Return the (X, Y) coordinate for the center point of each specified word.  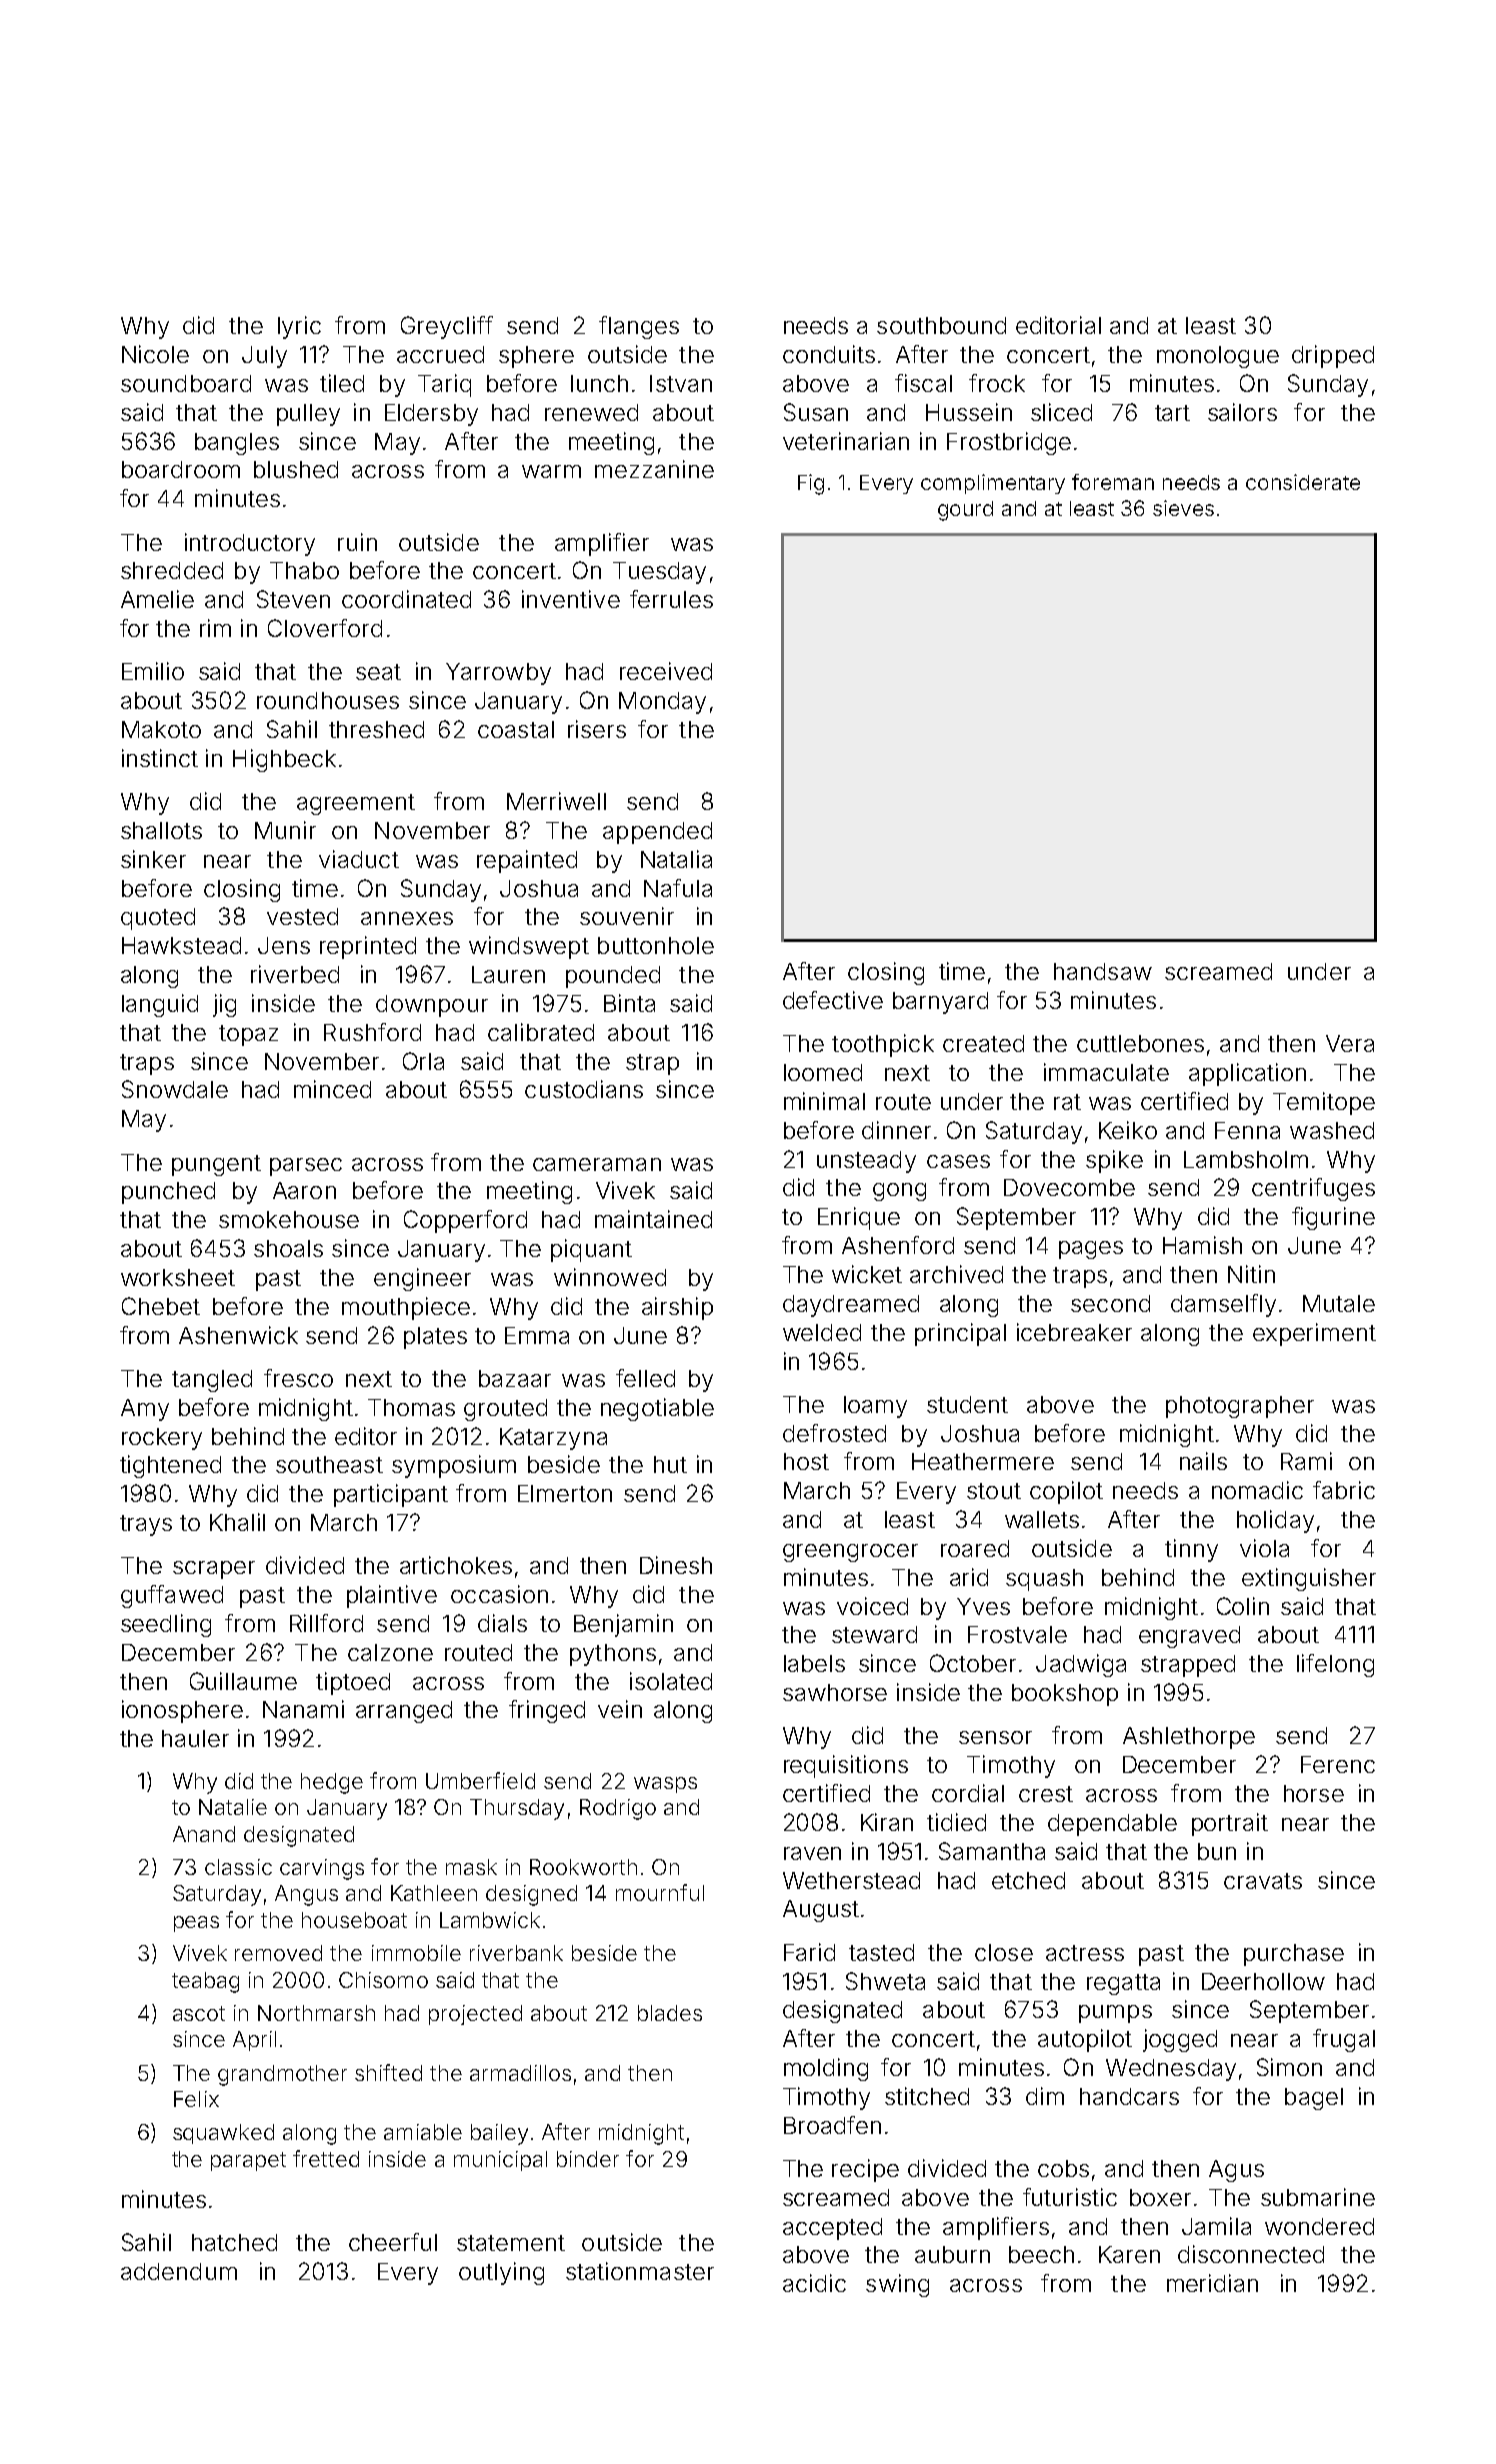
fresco (298, 1378)
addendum (179, 2271)
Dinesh (676, 1565)
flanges (639, 327)
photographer (1240, 1407)
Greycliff (447, 327)
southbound (941, 325)
